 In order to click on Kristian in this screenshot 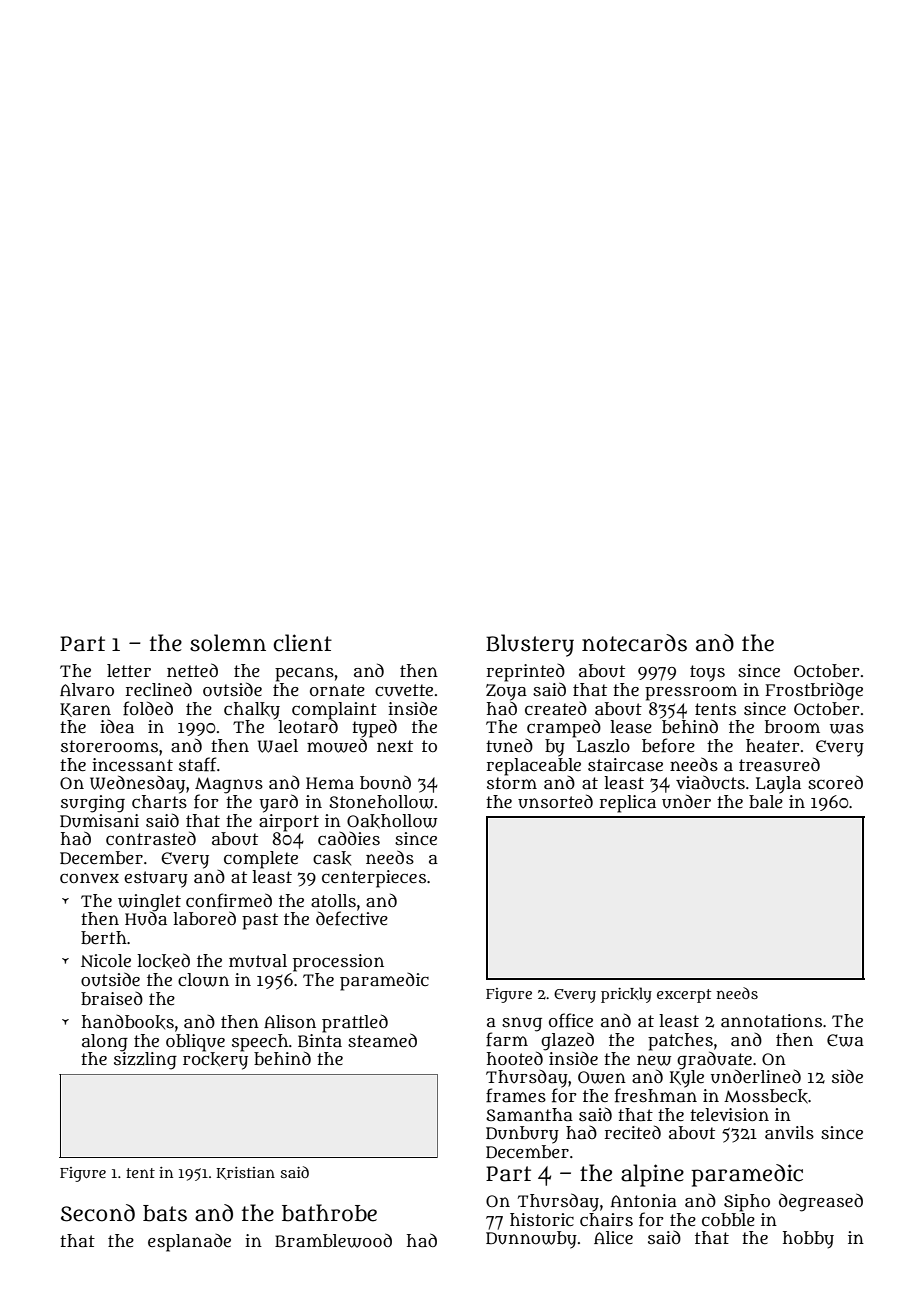, I will do `click(246, 1173)`.
